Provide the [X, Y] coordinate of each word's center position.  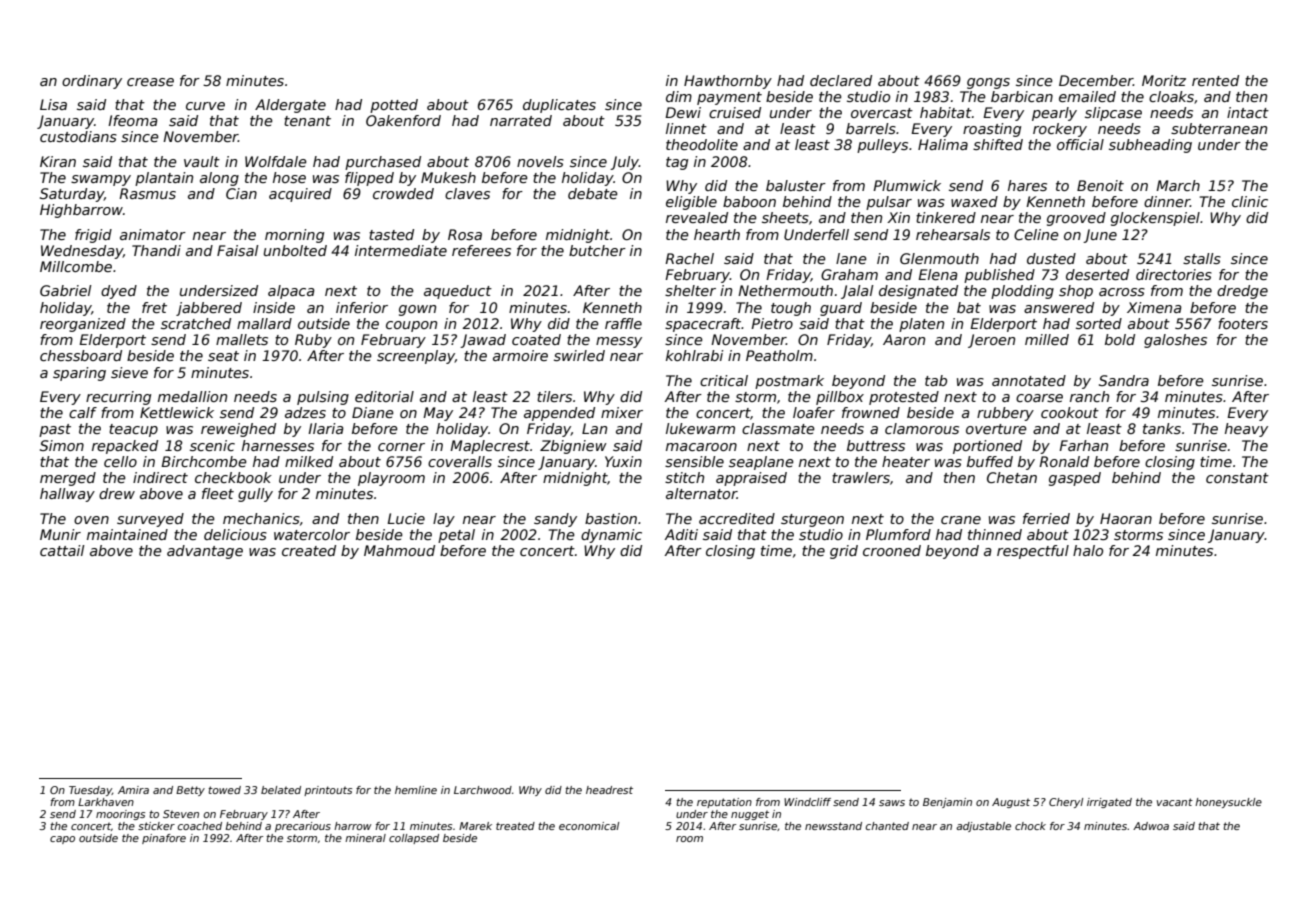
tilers [554, 396]
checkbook [233, 477]
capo [62, 840]
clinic [1250, 201]
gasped [1075, 479]
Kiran [58, 161]
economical [589, 826]
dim [679, 96]
